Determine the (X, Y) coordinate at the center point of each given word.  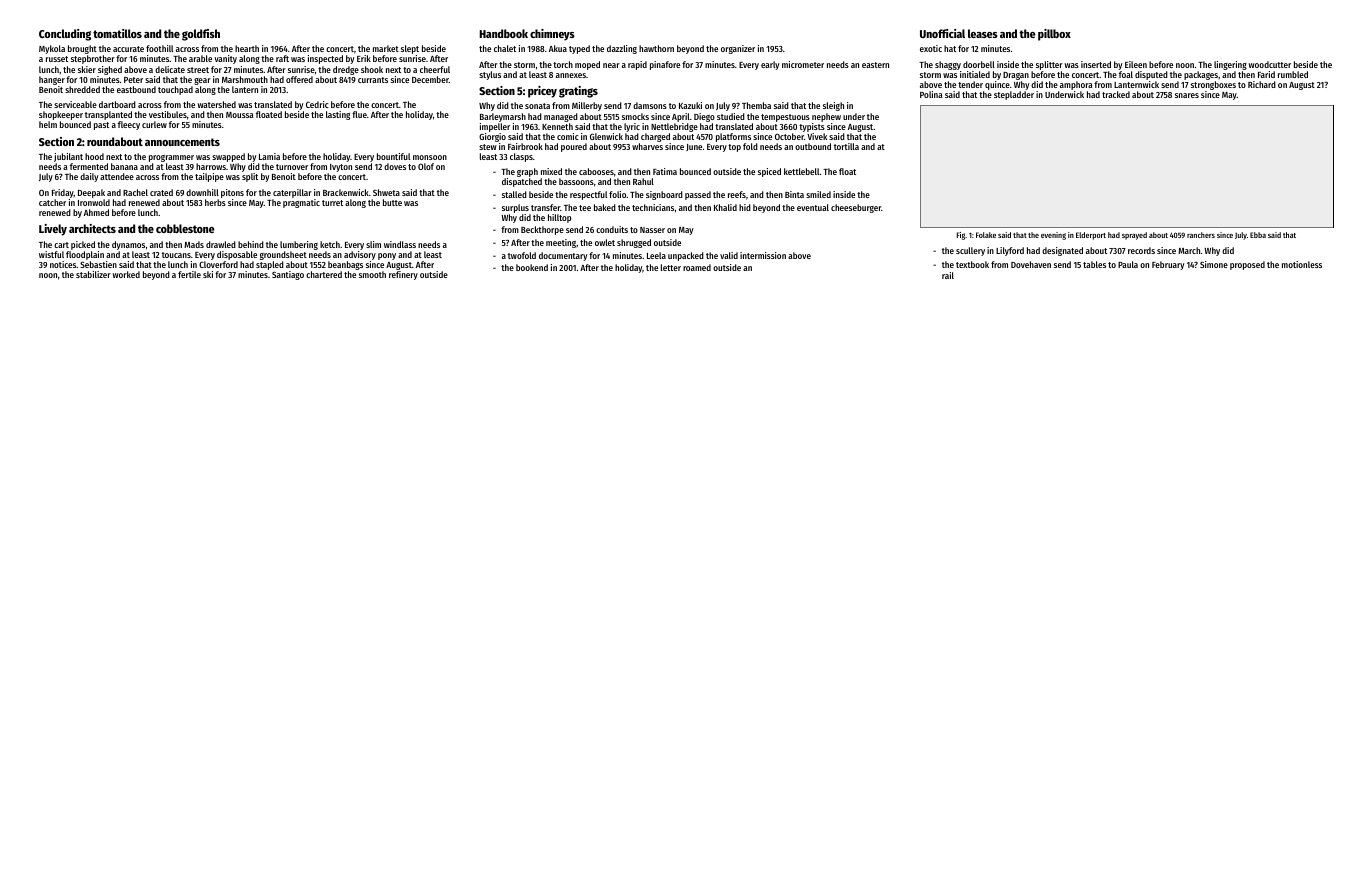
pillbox (1054, 35)
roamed (697, 267)
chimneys (552, 35)
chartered (324, 274)
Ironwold (94, 202)
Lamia (269, 156)
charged (655, 137)
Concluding (65, 35)
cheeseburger (856, 208)
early (770, 65)
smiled (818, 194)
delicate (170, 69)
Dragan (1016, 76)
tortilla (846, 146)
